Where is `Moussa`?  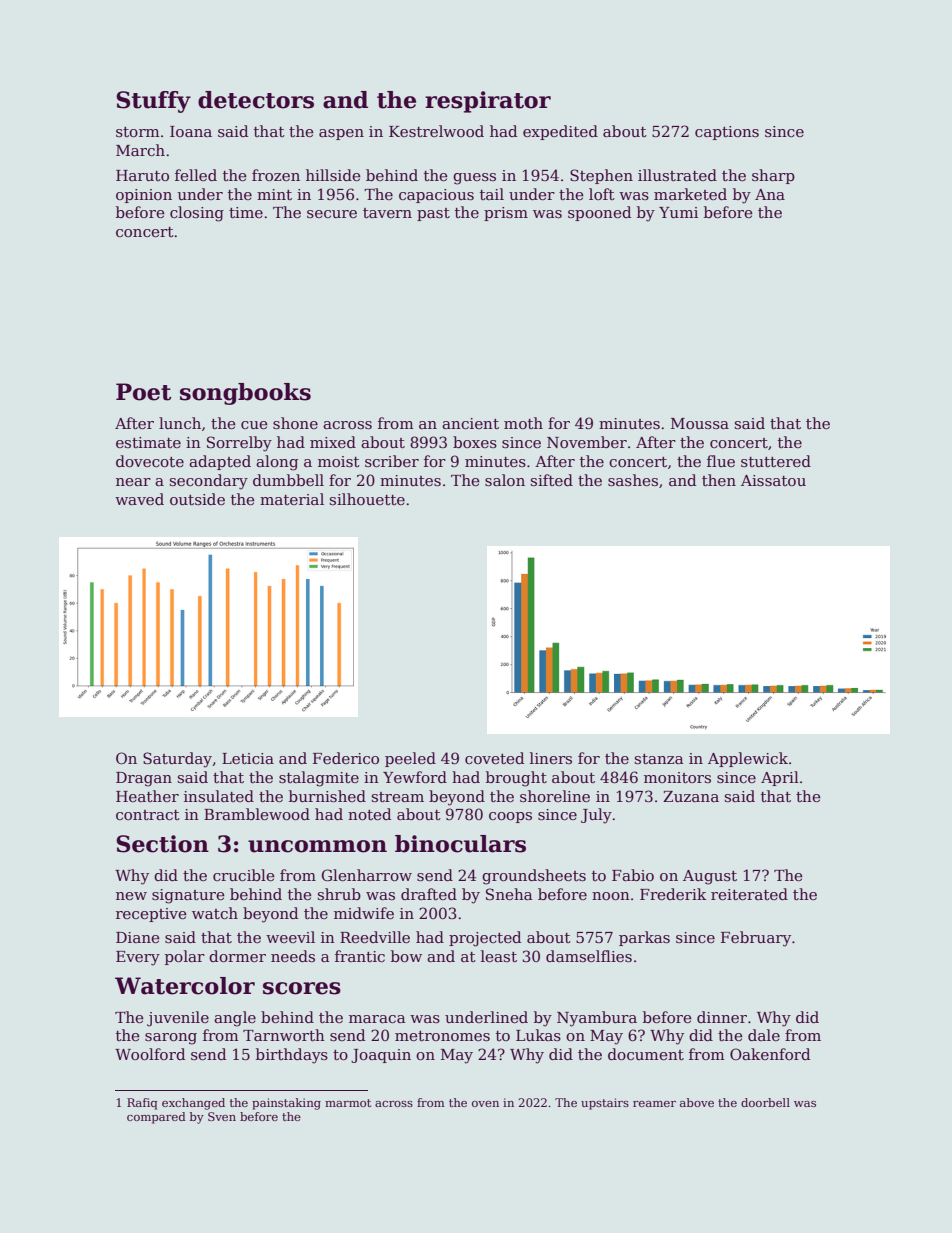 Moussa is located at coordinates (700, 423).
